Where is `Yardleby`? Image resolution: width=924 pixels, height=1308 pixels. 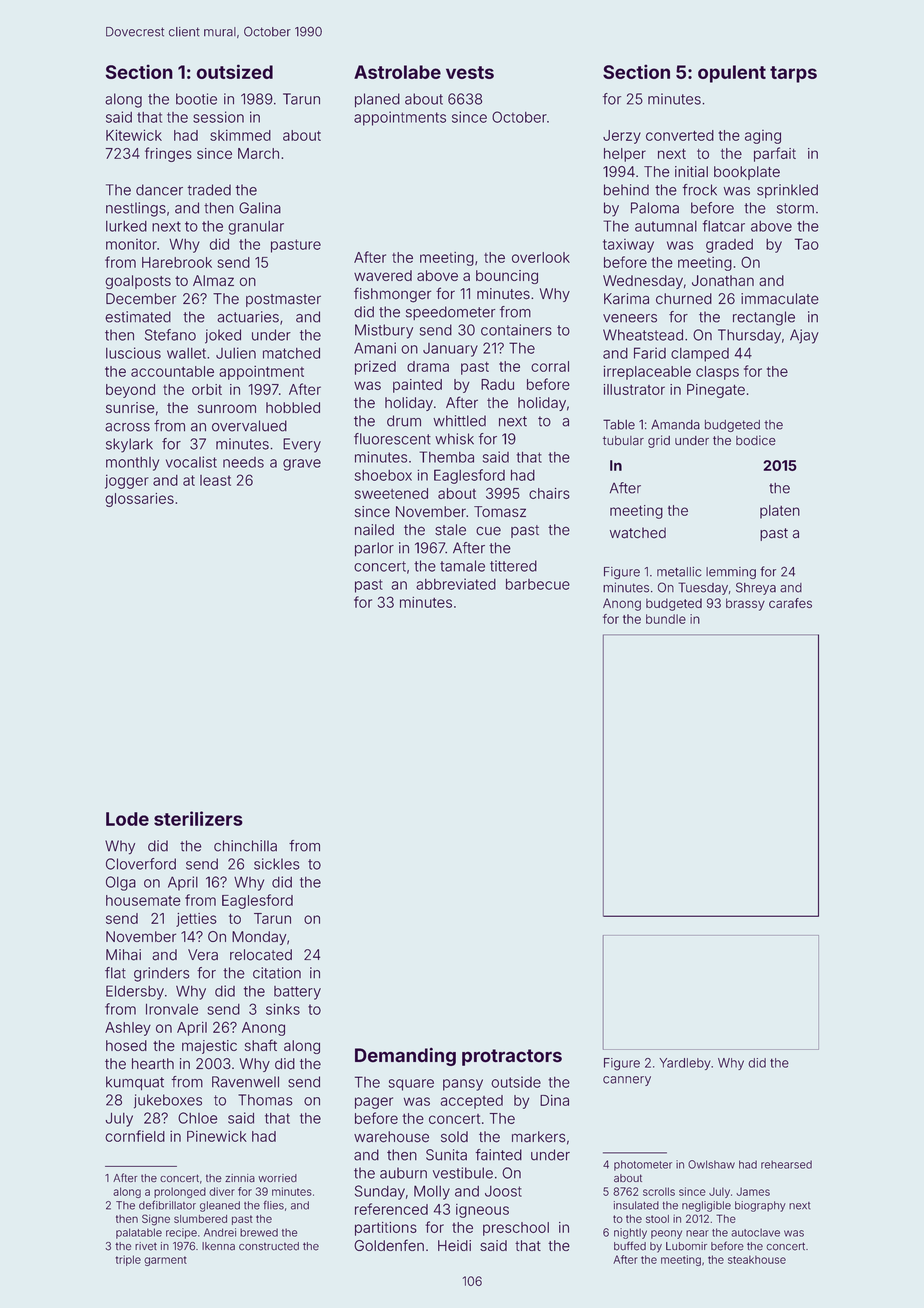 Yardleby is located at coordinates (685, 1064).
